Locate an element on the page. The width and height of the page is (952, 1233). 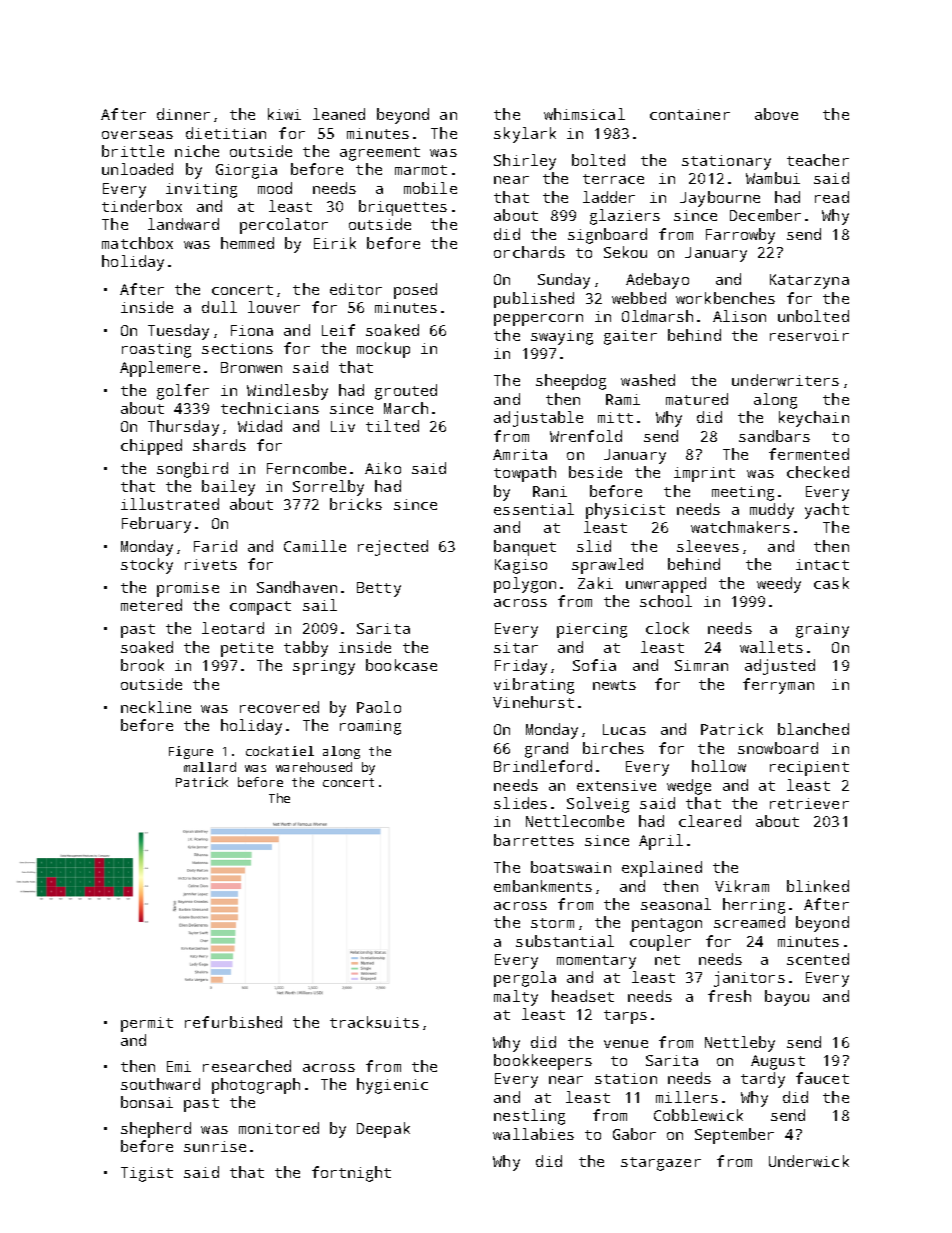
Applemere is located at coordinates (160, 369).
